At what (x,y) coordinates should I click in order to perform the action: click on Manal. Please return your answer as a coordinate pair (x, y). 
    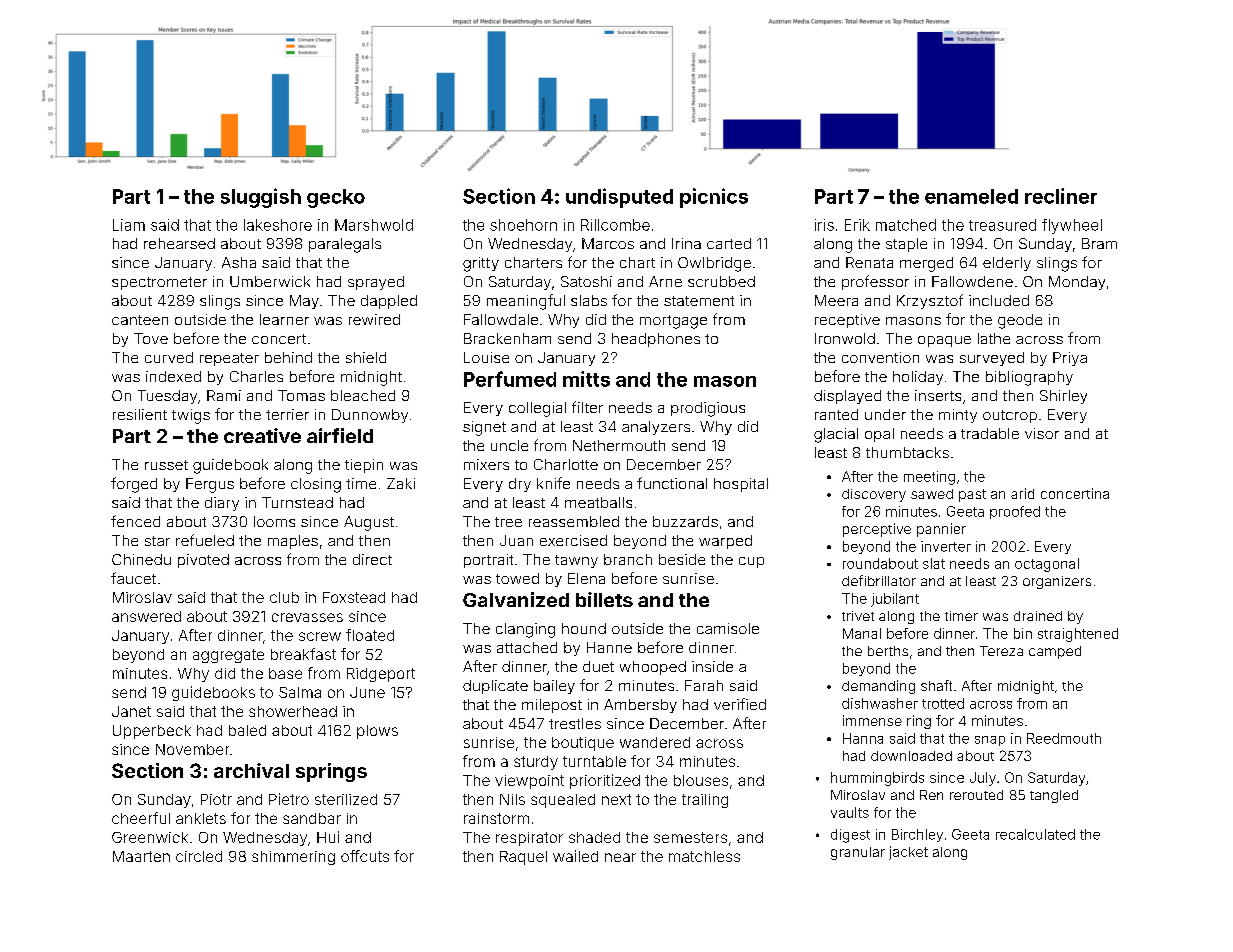
    Looking at the image, I should click on (862, 633).
